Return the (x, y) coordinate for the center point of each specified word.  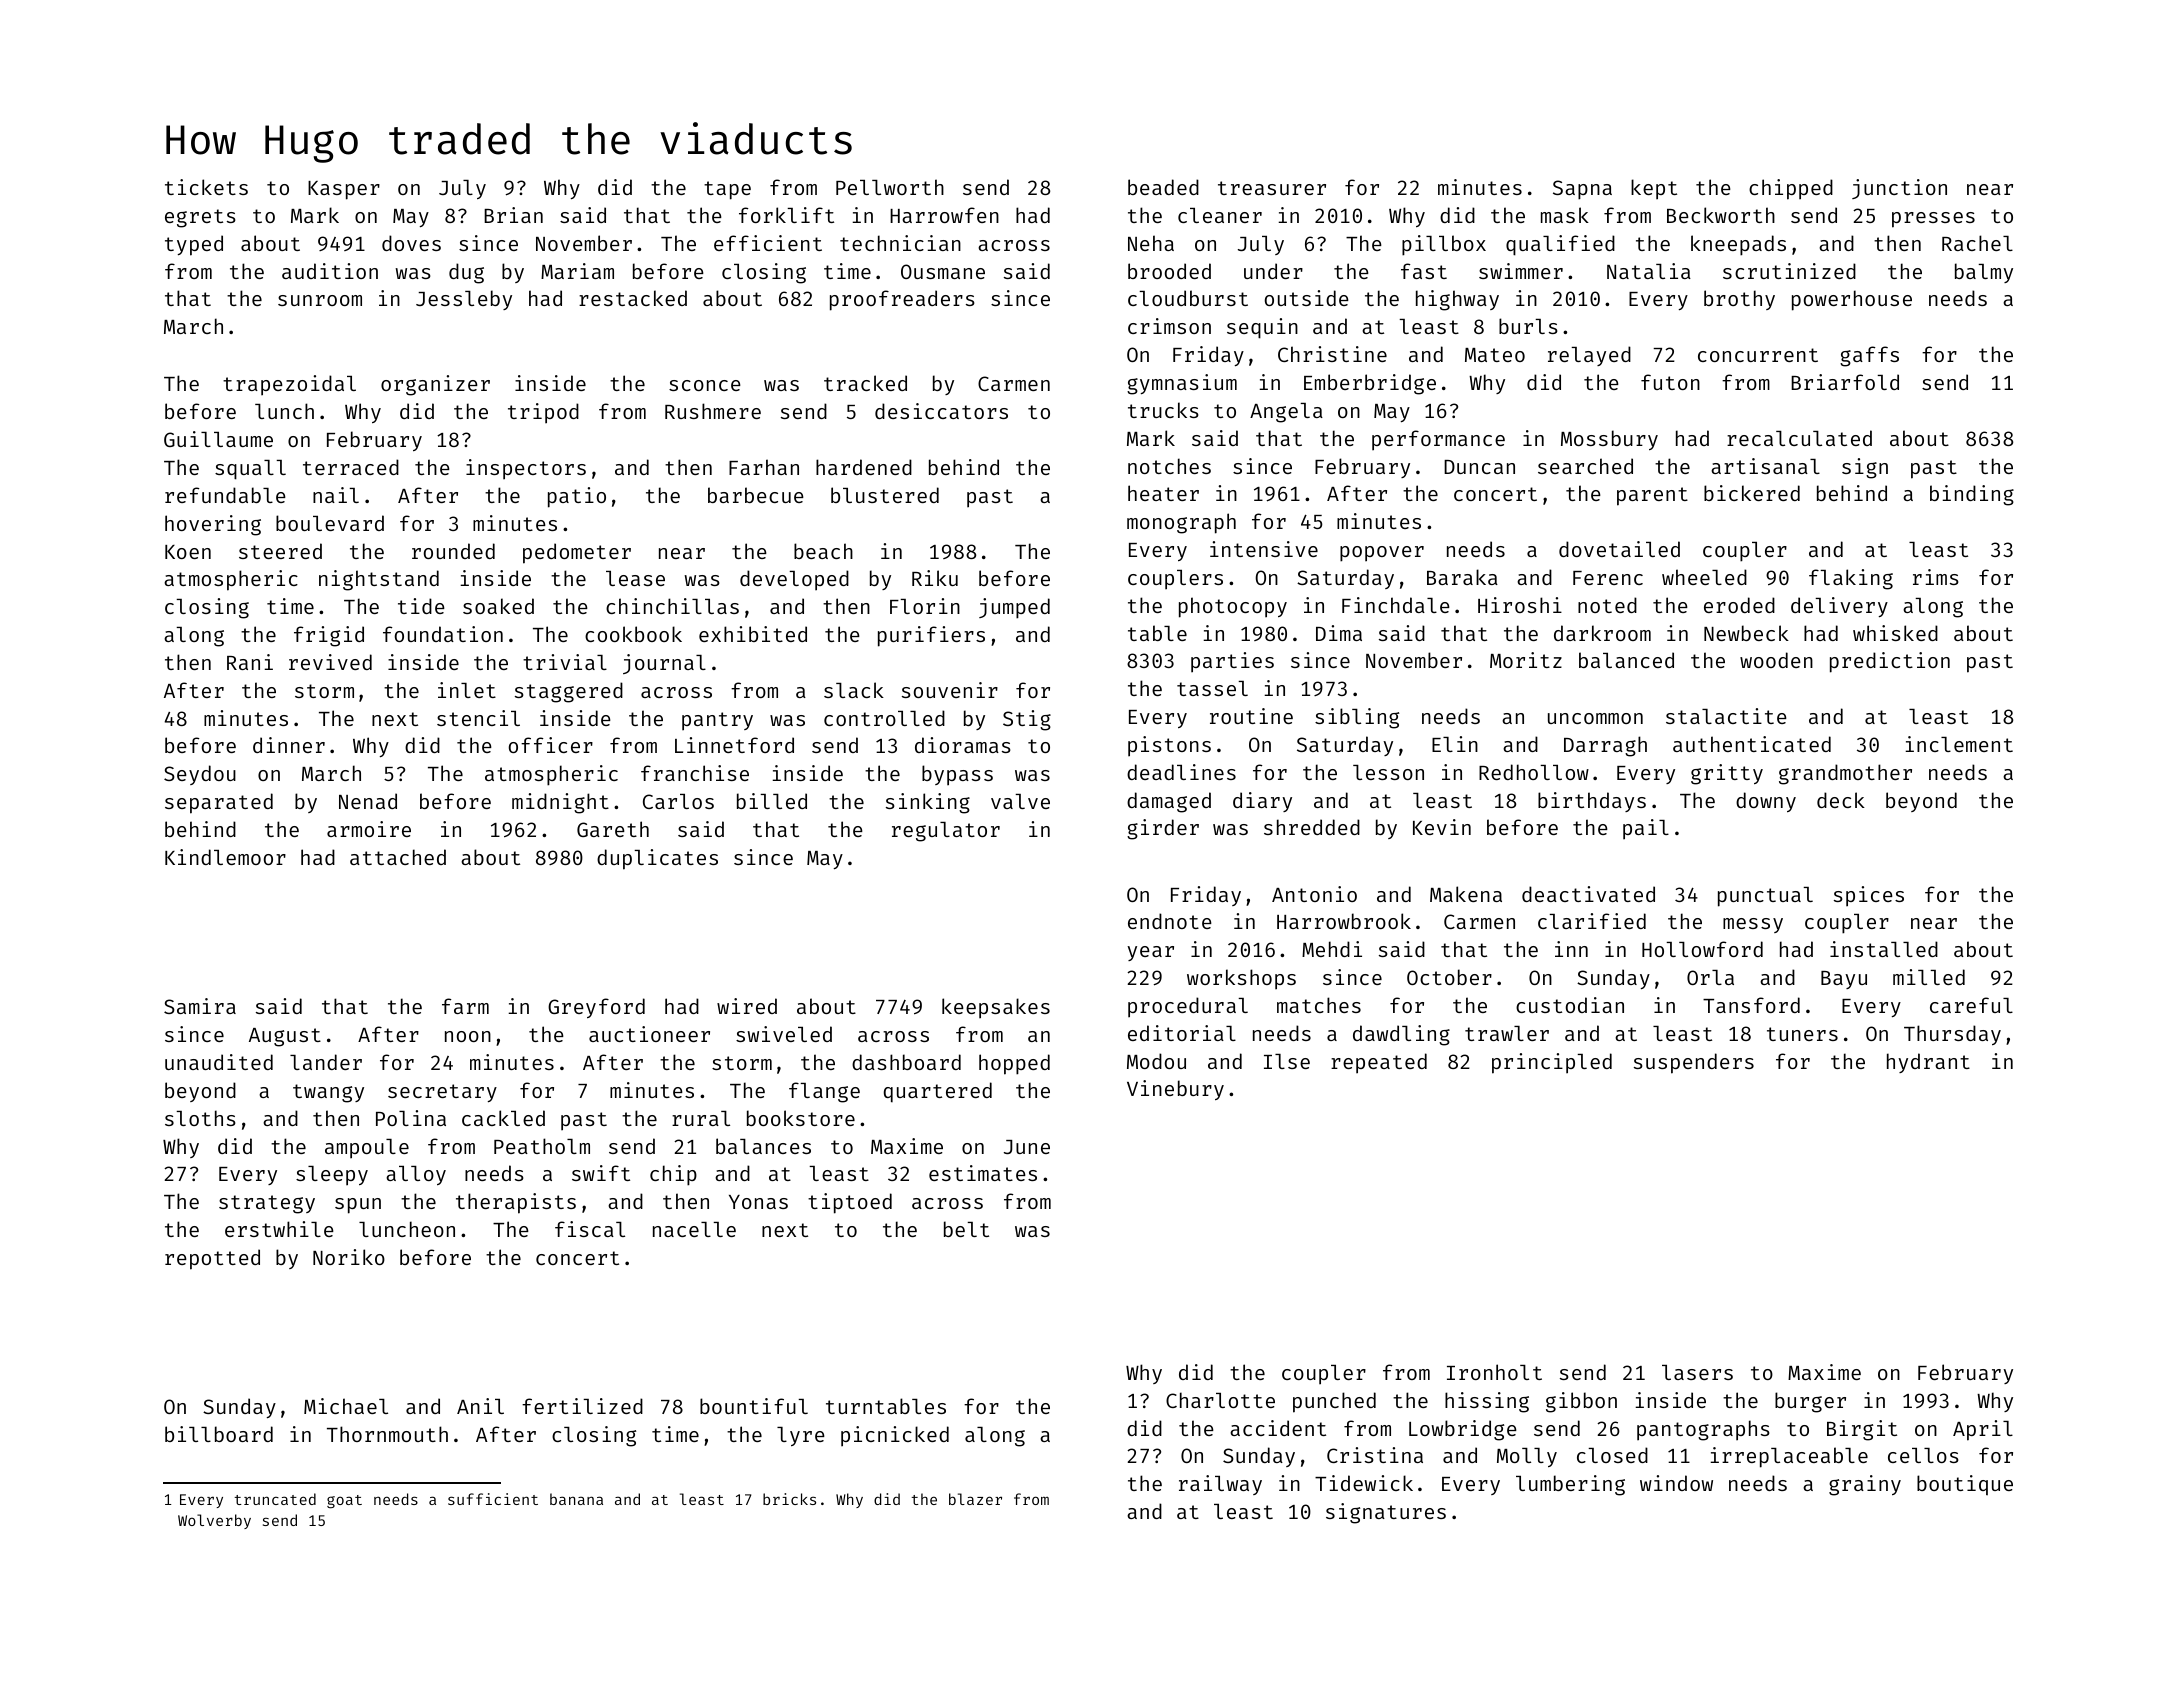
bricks (789, 1499)
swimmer (1521, 271)
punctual (1765, 897)
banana (576, 1499)
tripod (543, 413)
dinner (289, 745)
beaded (1163, 187)
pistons (1169, 746)
